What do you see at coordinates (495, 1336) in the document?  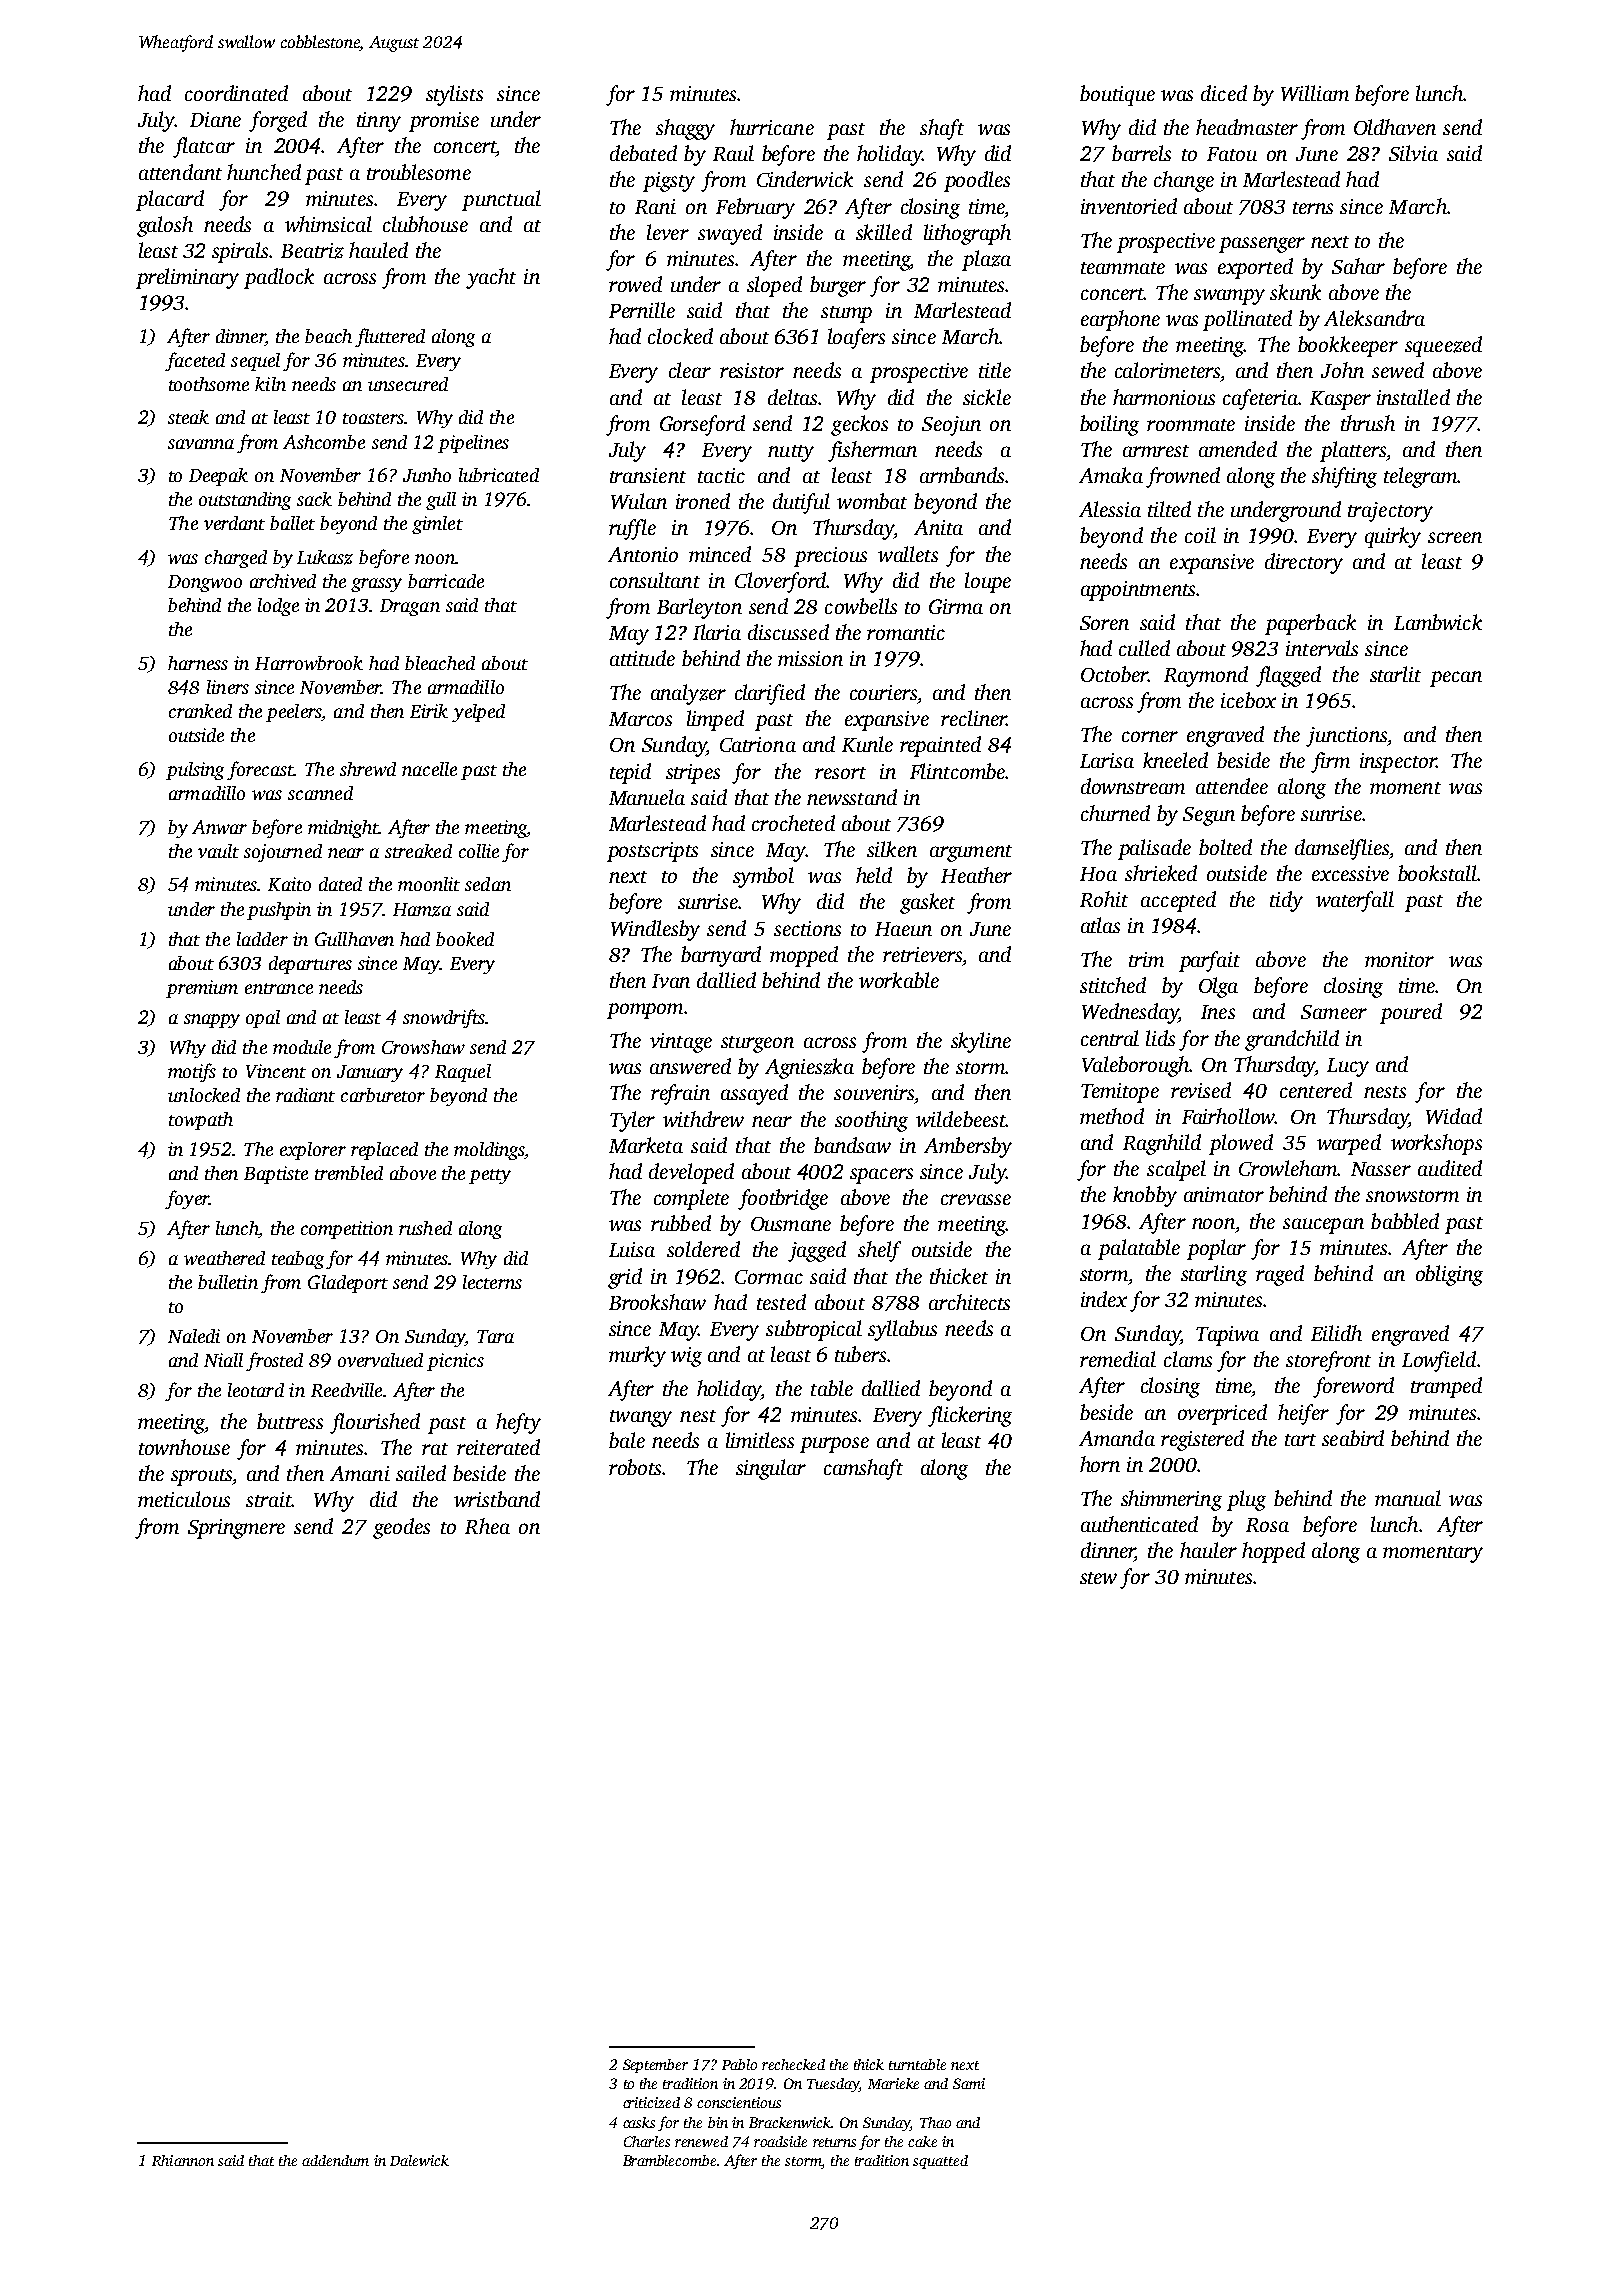 I see `Tara` at bounding box center [495, 1336].
